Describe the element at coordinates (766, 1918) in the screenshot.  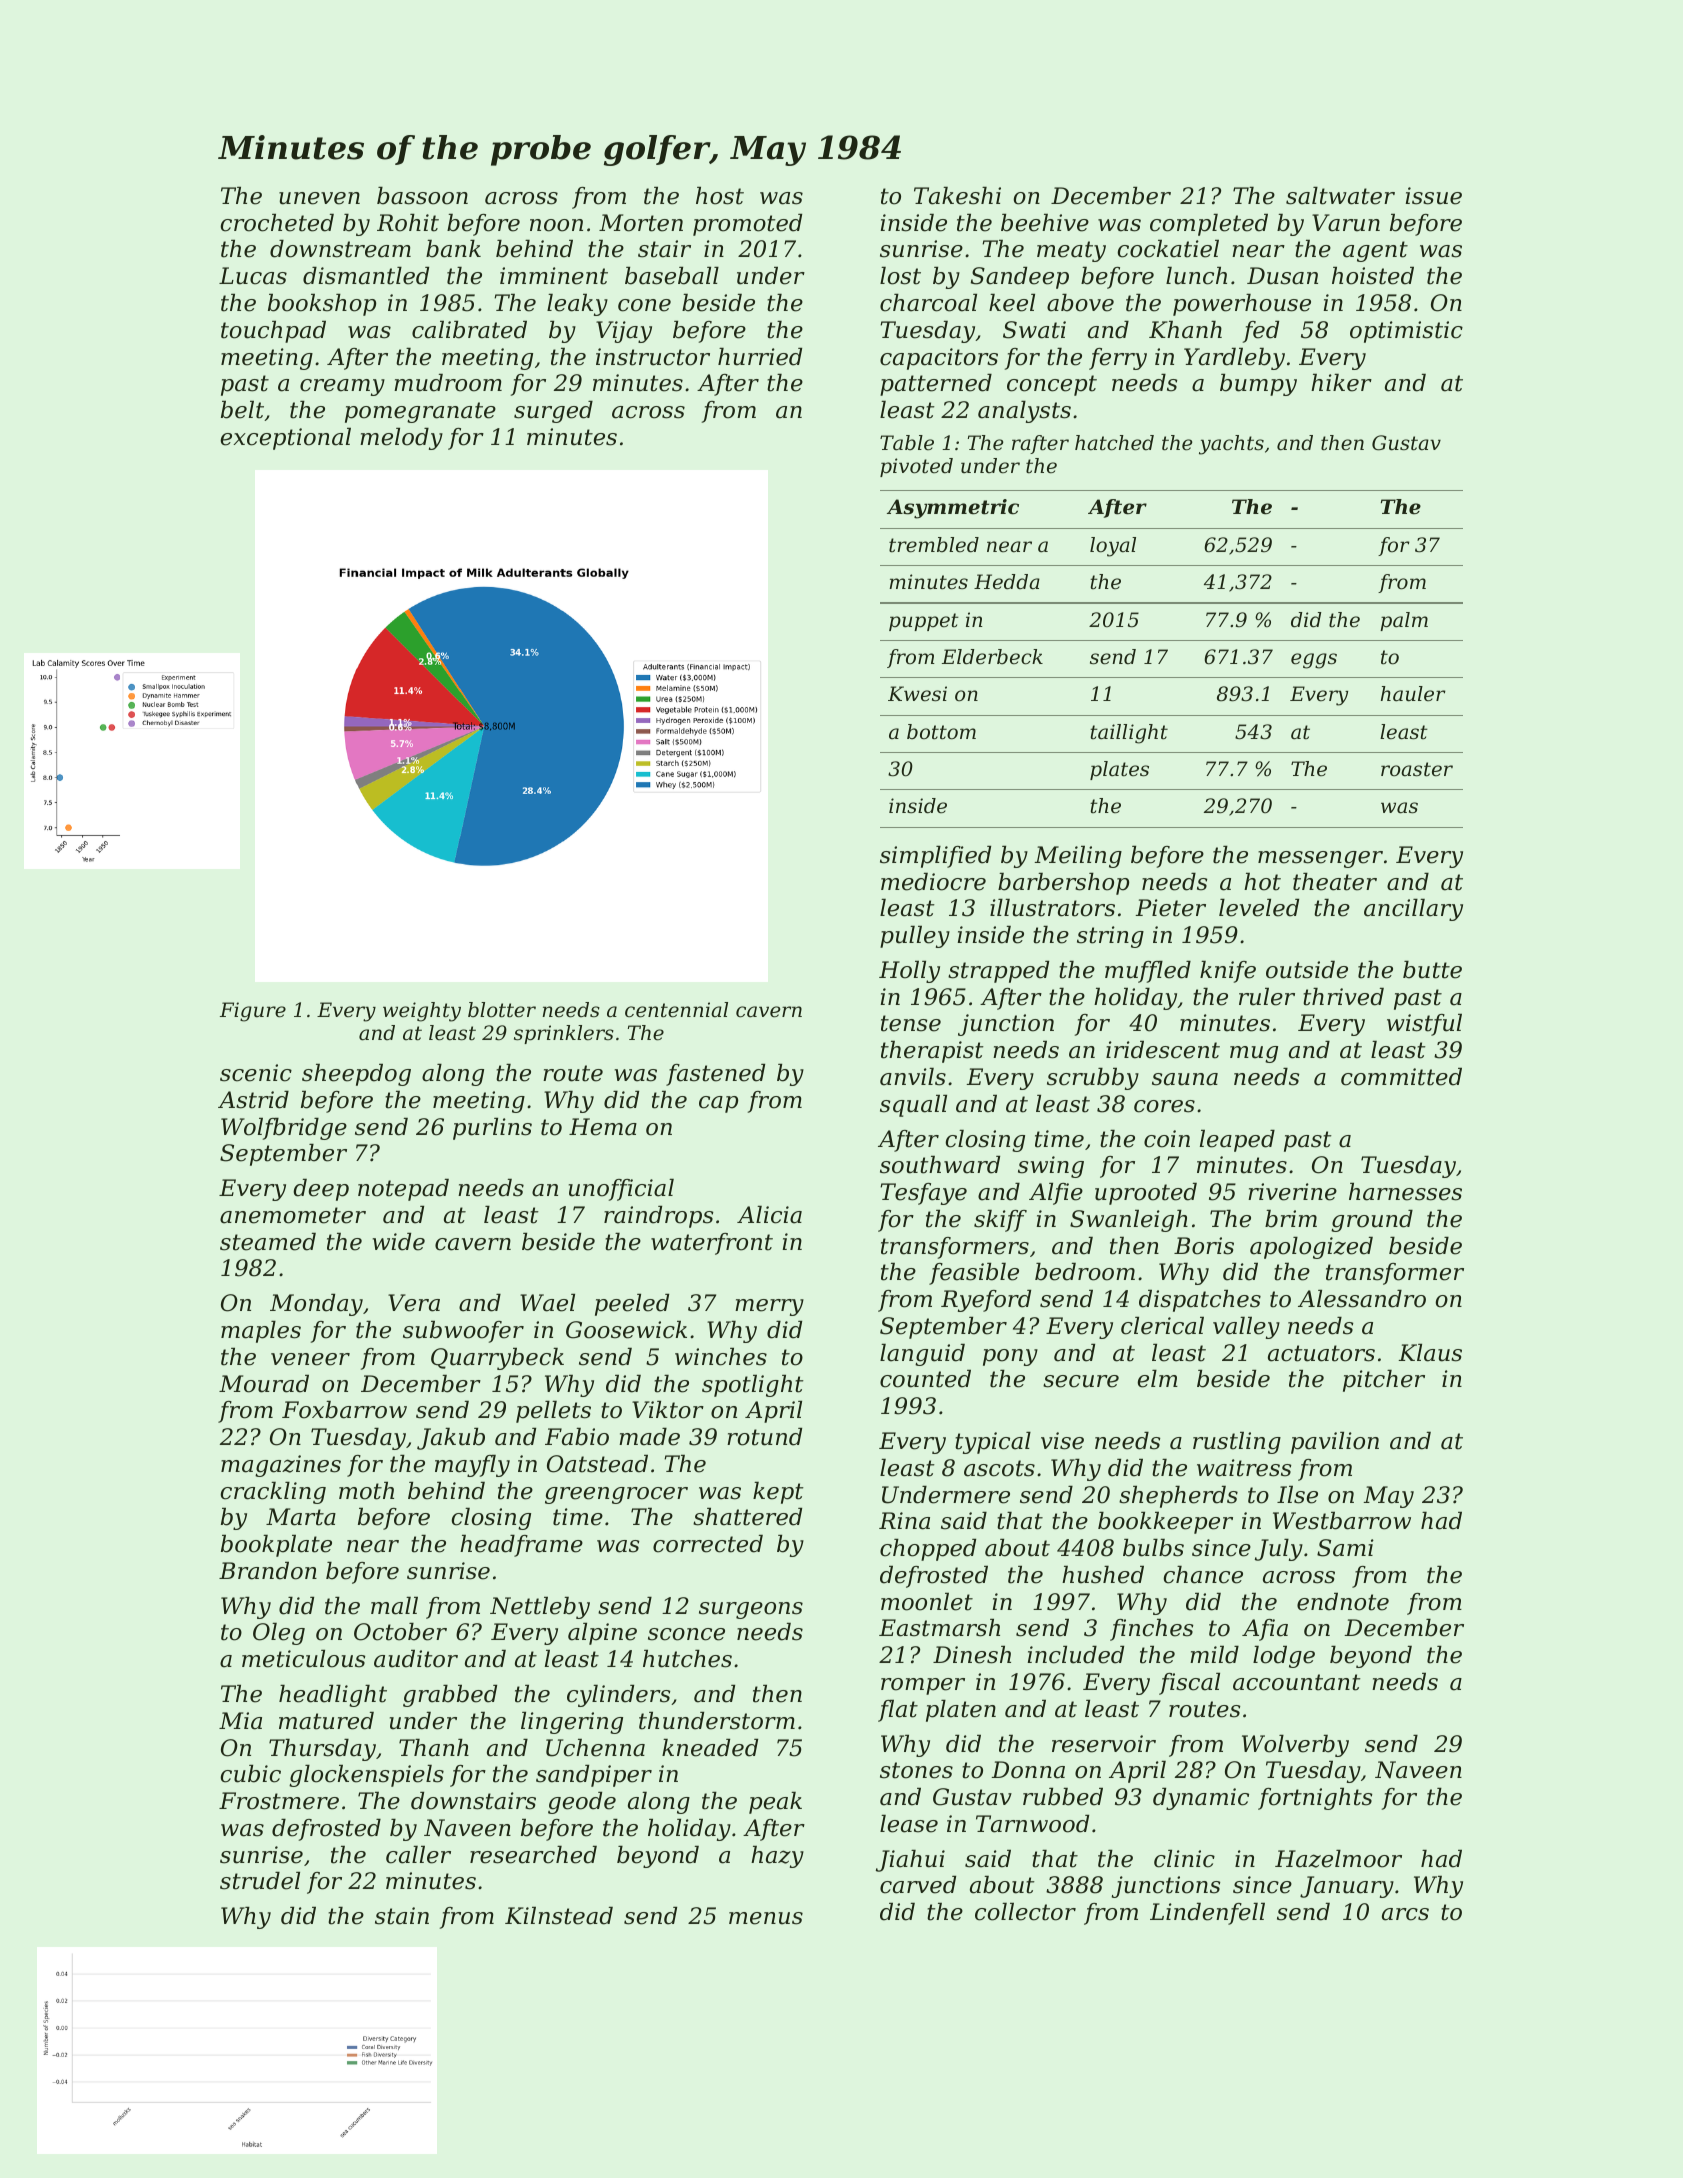
I see `menus` at that location.
